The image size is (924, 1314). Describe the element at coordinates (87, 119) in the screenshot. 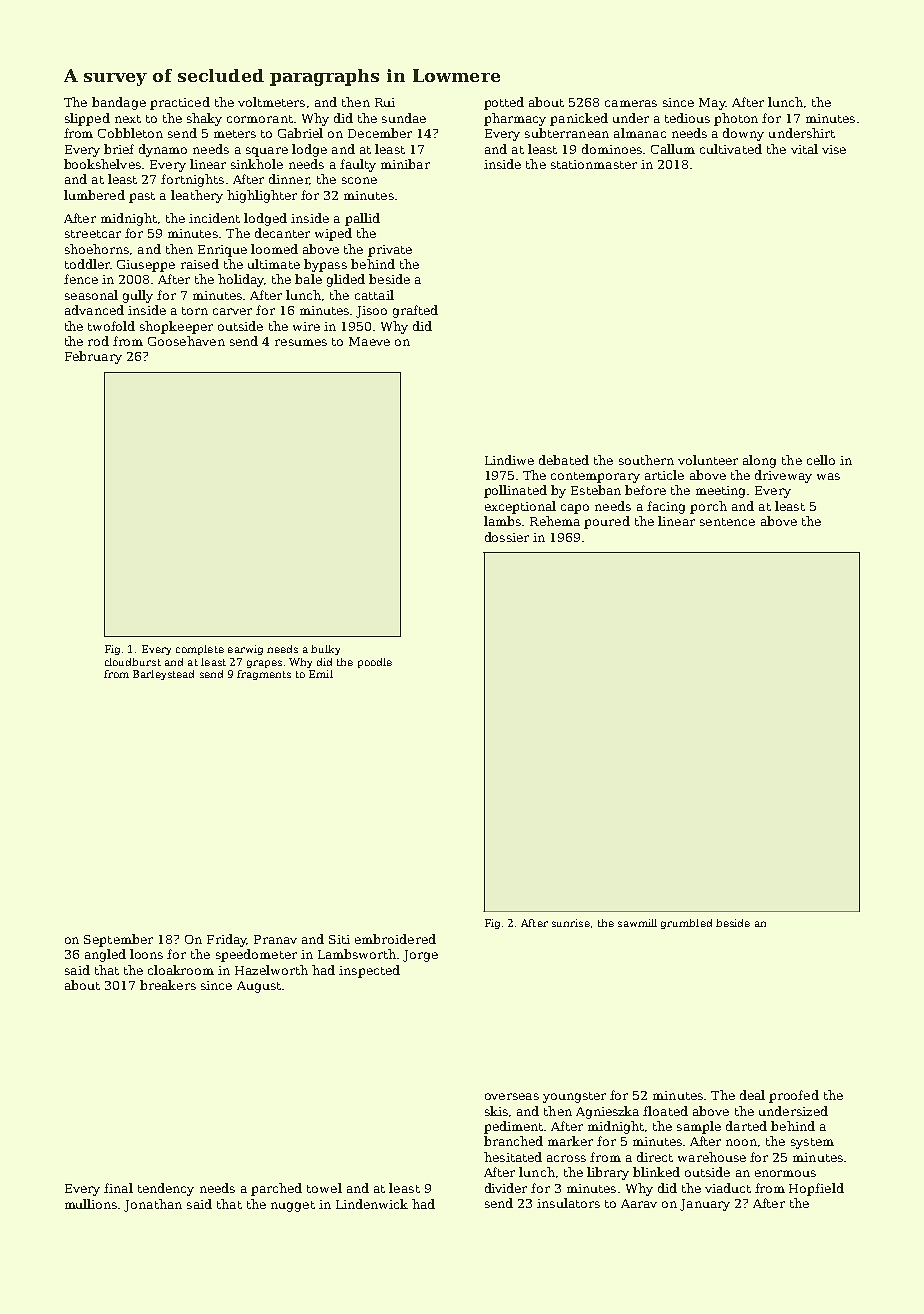

I see `slipped` at that location.
